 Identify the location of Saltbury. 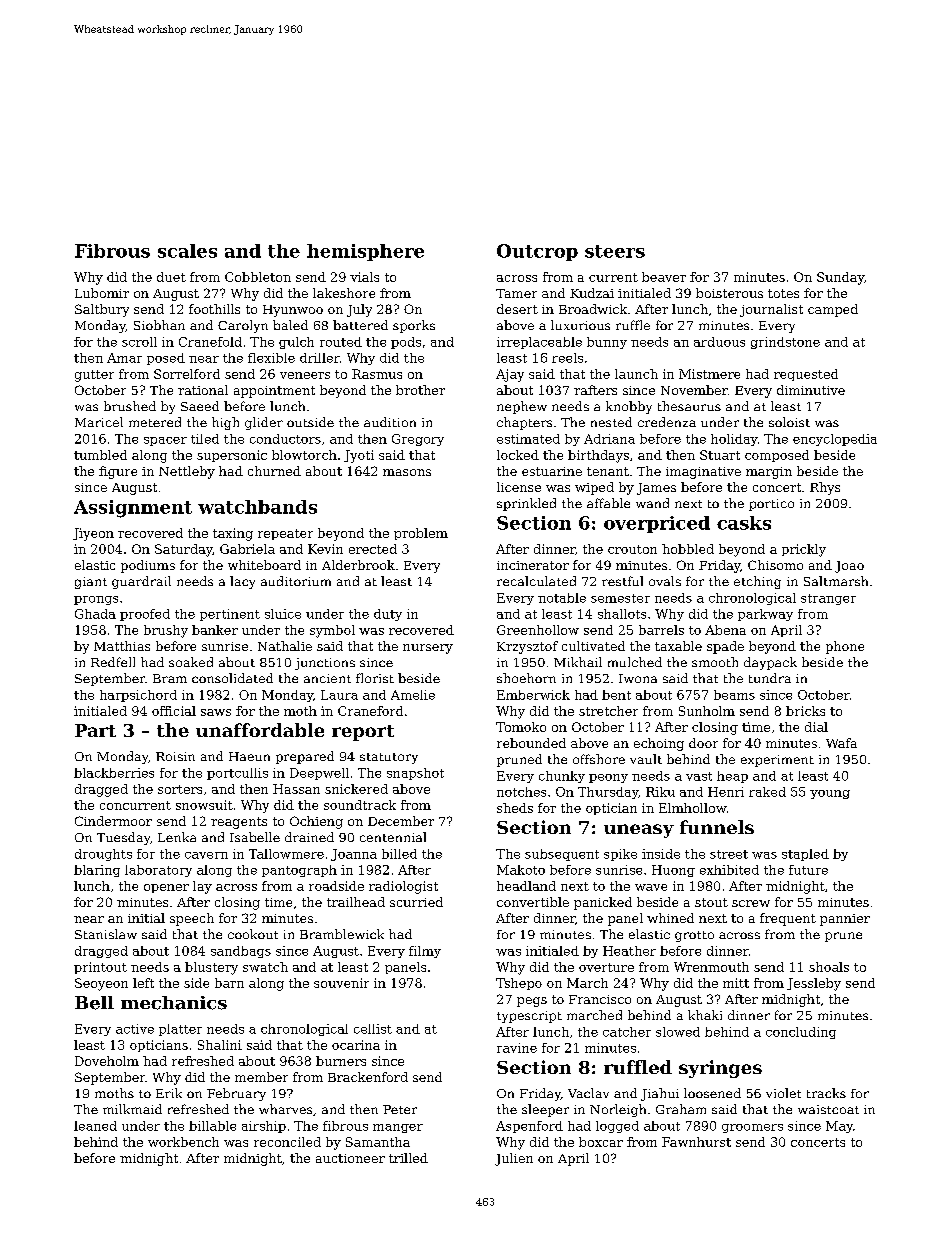
(102, 310).
